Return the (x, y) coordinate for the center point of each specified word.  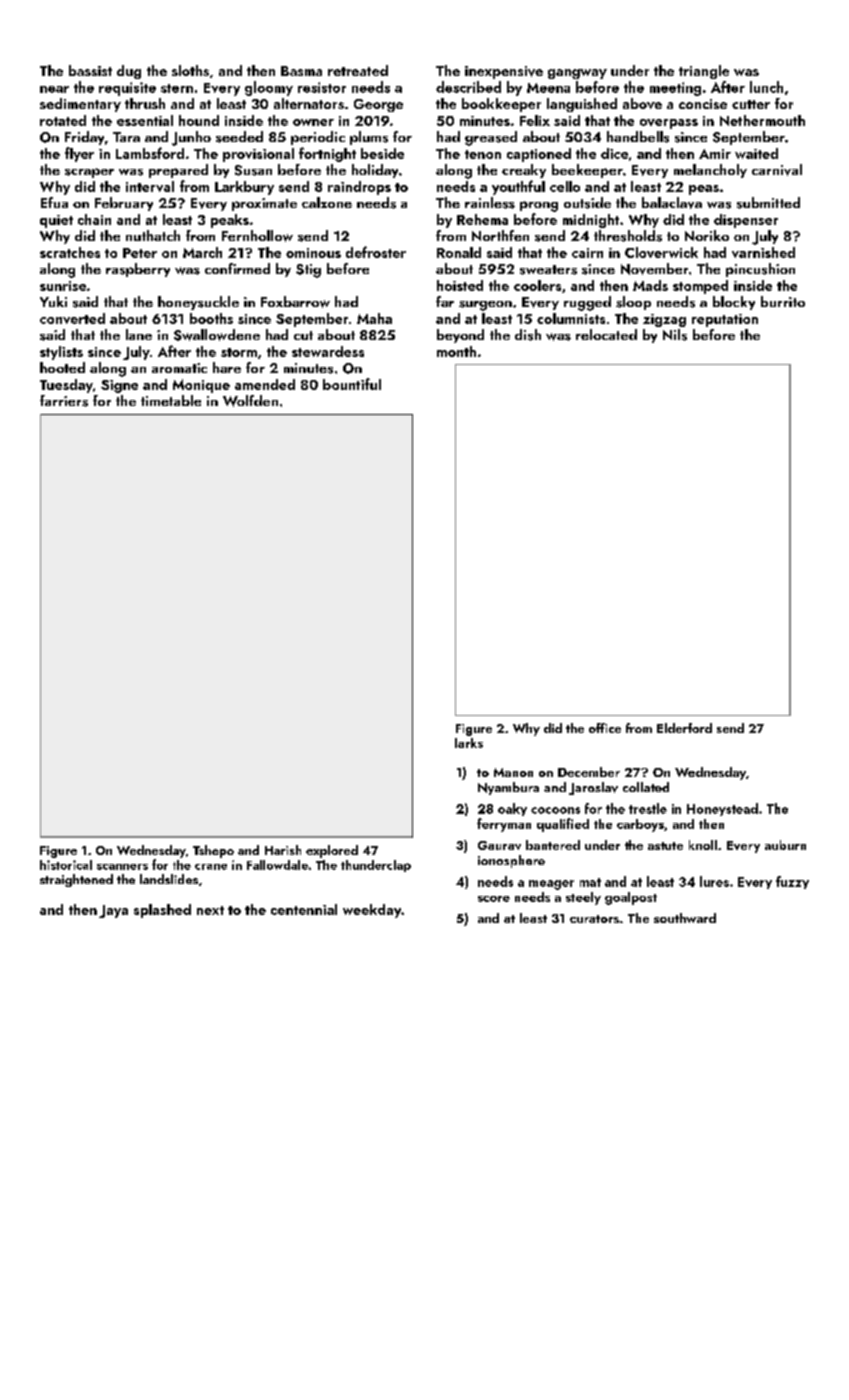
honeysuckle (198, 303)
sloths (190, 70)
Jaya (113, 911)
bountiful (352, 384)
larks (469, 743)
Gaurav (499, 845)
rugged (587, 303)
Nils (675, 335)
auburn (785, 845)
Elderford (684, 728)
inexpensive (504, 72)
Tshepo (213, 851)
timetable (171, 400)
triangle (704, 72)
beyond (460, 336)
